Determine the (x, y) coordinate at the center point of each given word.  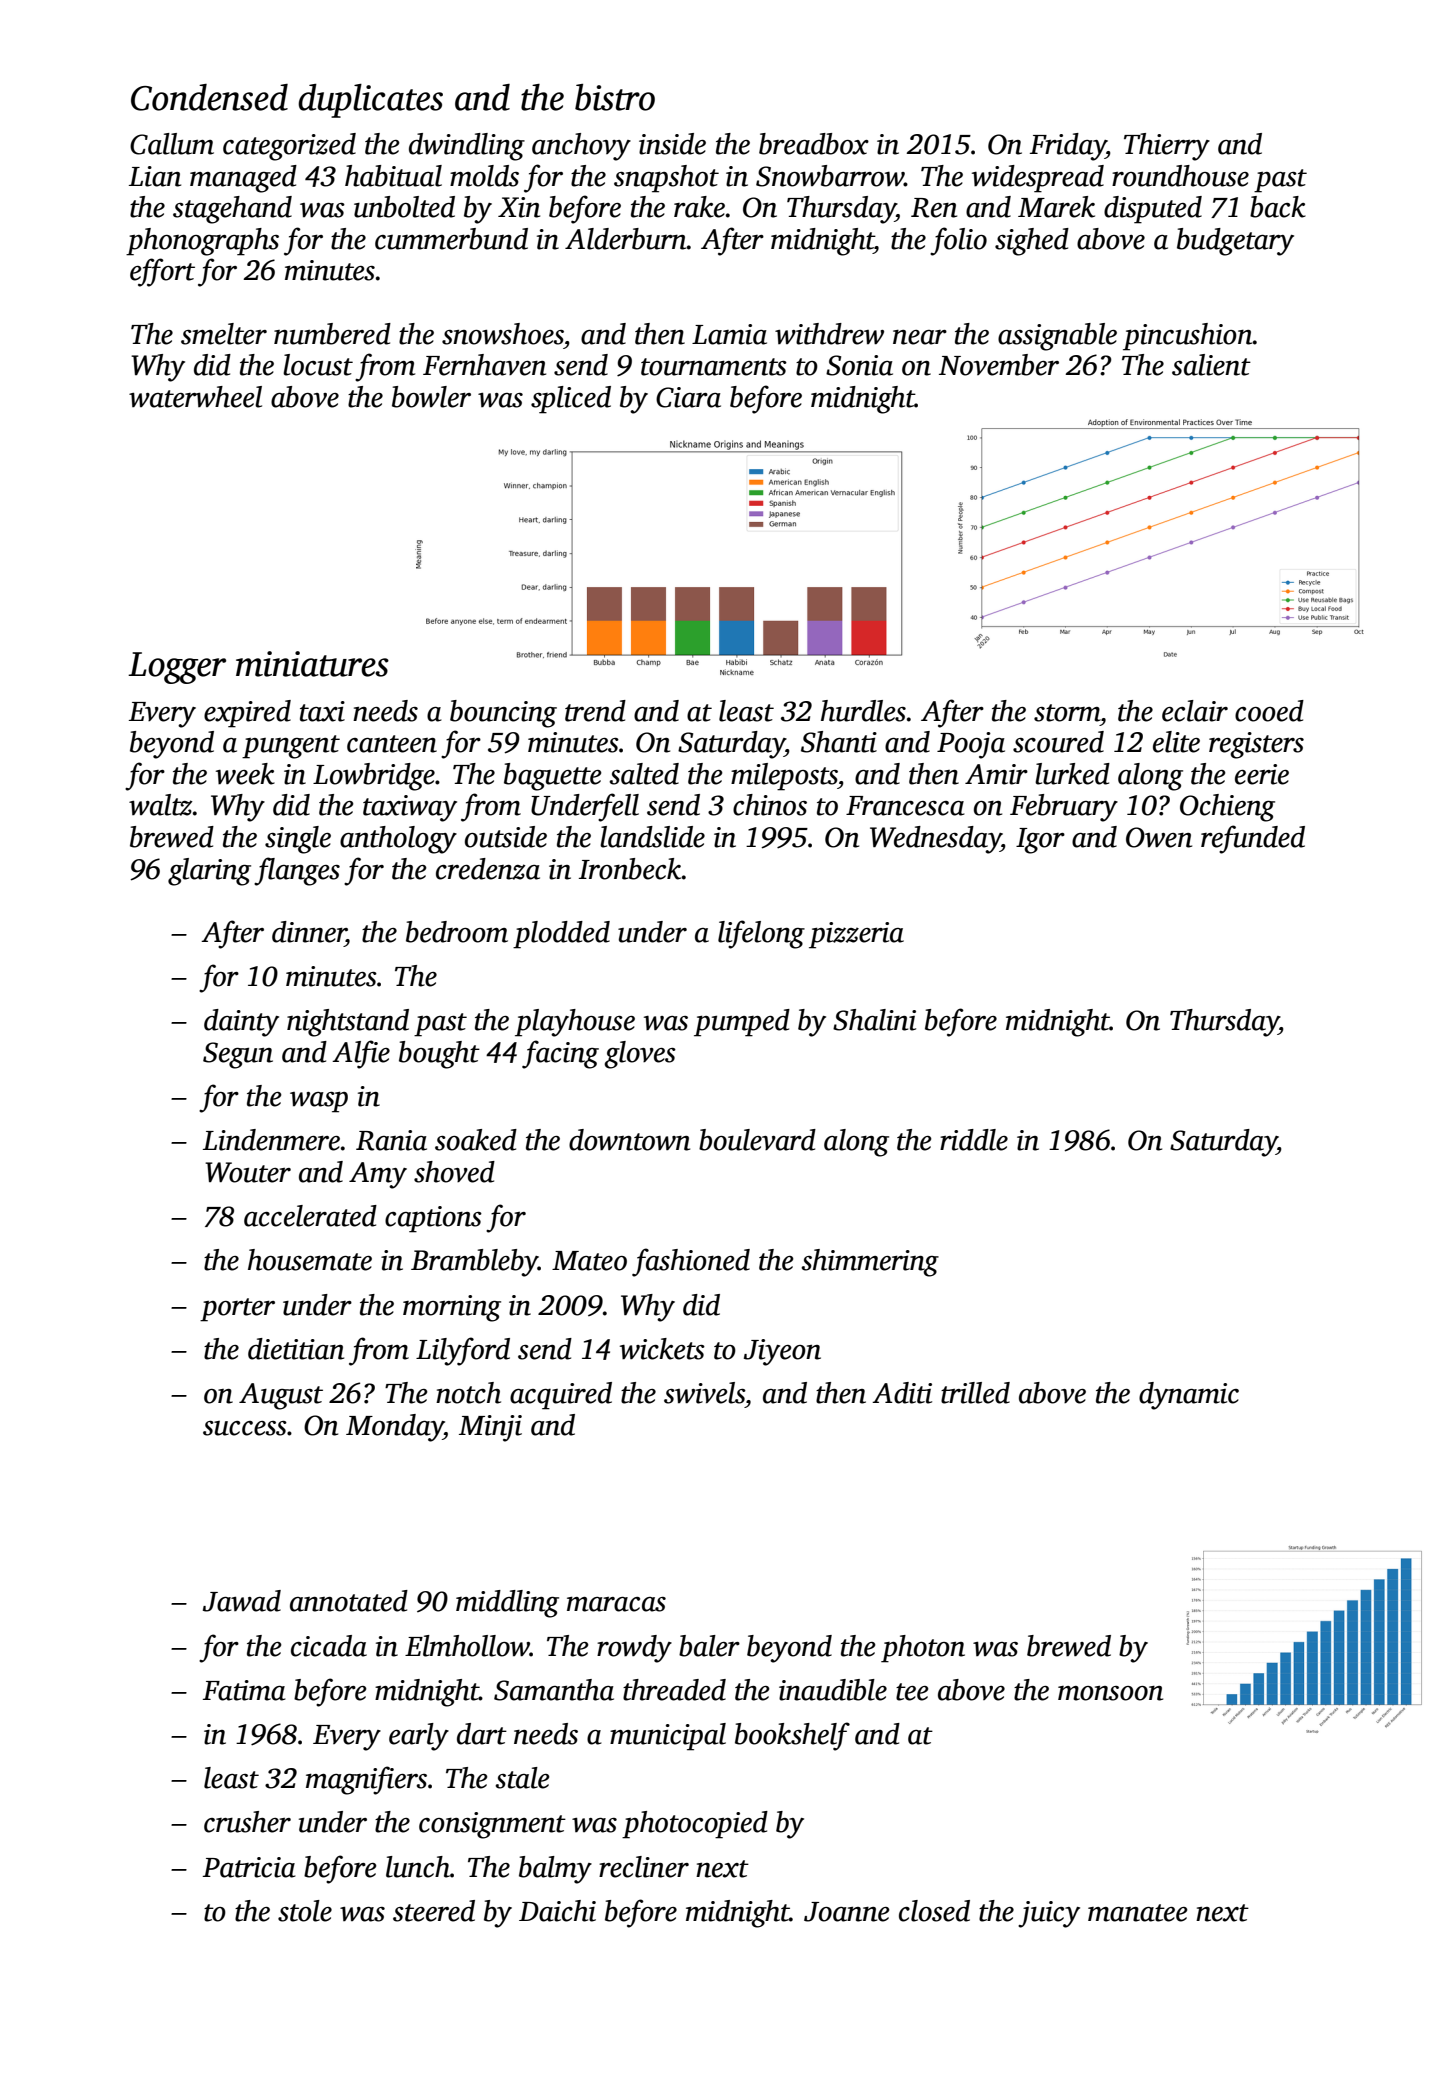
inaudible (833, 1690)
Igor (1040, 841)
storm (1067, 713)
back (1278, 207)
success (245, 1428)
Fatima (244, 1690)
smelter (224, 334)
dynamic (1189, 1396)
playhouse (575, 1023)
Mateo (589, 1261)
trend (595, 711)
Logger (177, 668)
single (298, 840)
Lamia (729, 334)
